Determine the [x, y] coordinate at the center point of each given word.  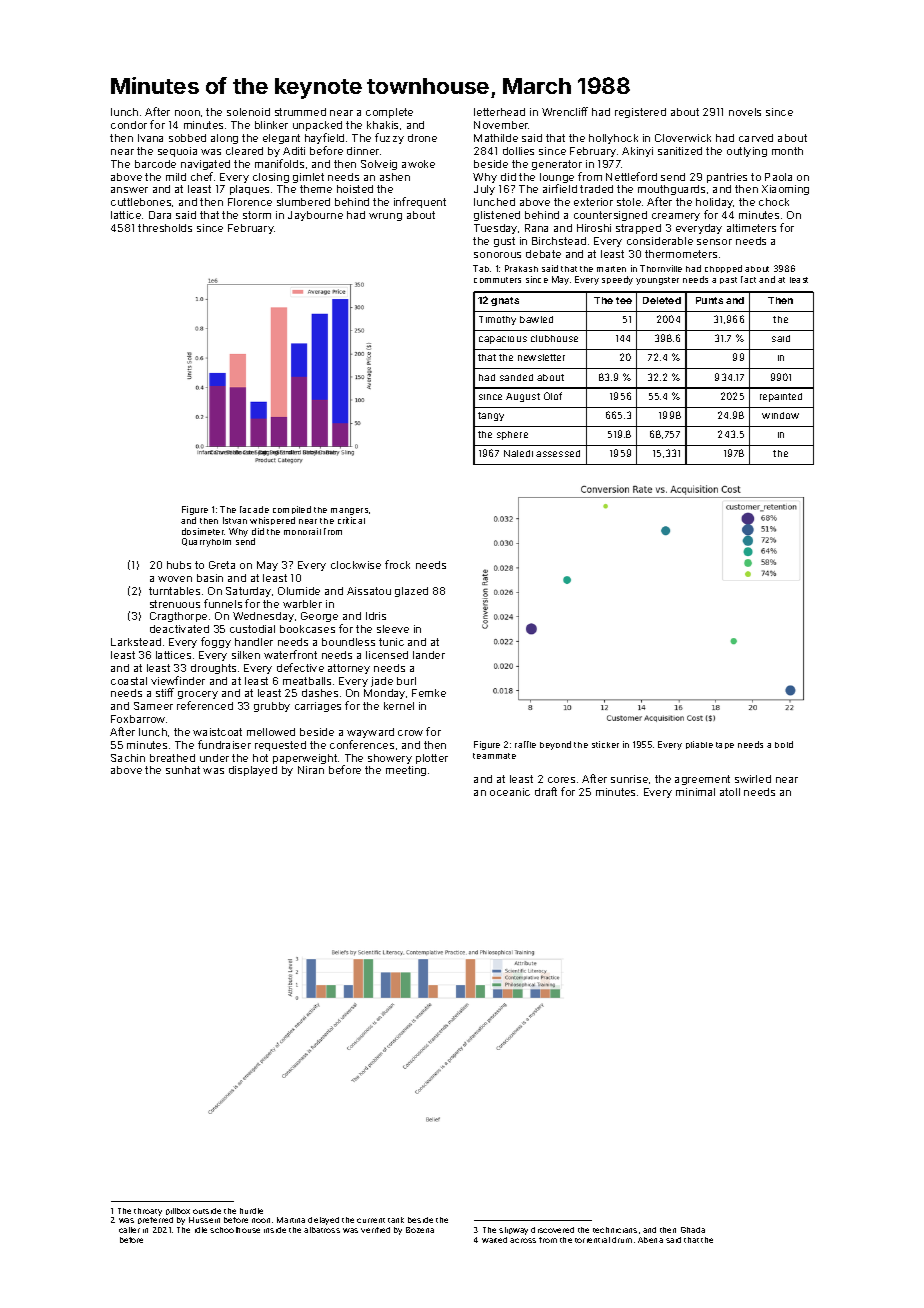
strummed [300, 112]
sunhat [183, 770]
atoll [730, 792]
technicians [615, 1230]
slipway [513, 1231]
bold [784, 744]
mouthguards [671, 190]
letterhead [499, 112]
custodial [252, 629]
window [780, 415]
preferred [155, 1220]
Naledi [518, 453]
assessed [558, 453]
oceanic [510, 792]
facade [254, 509]
